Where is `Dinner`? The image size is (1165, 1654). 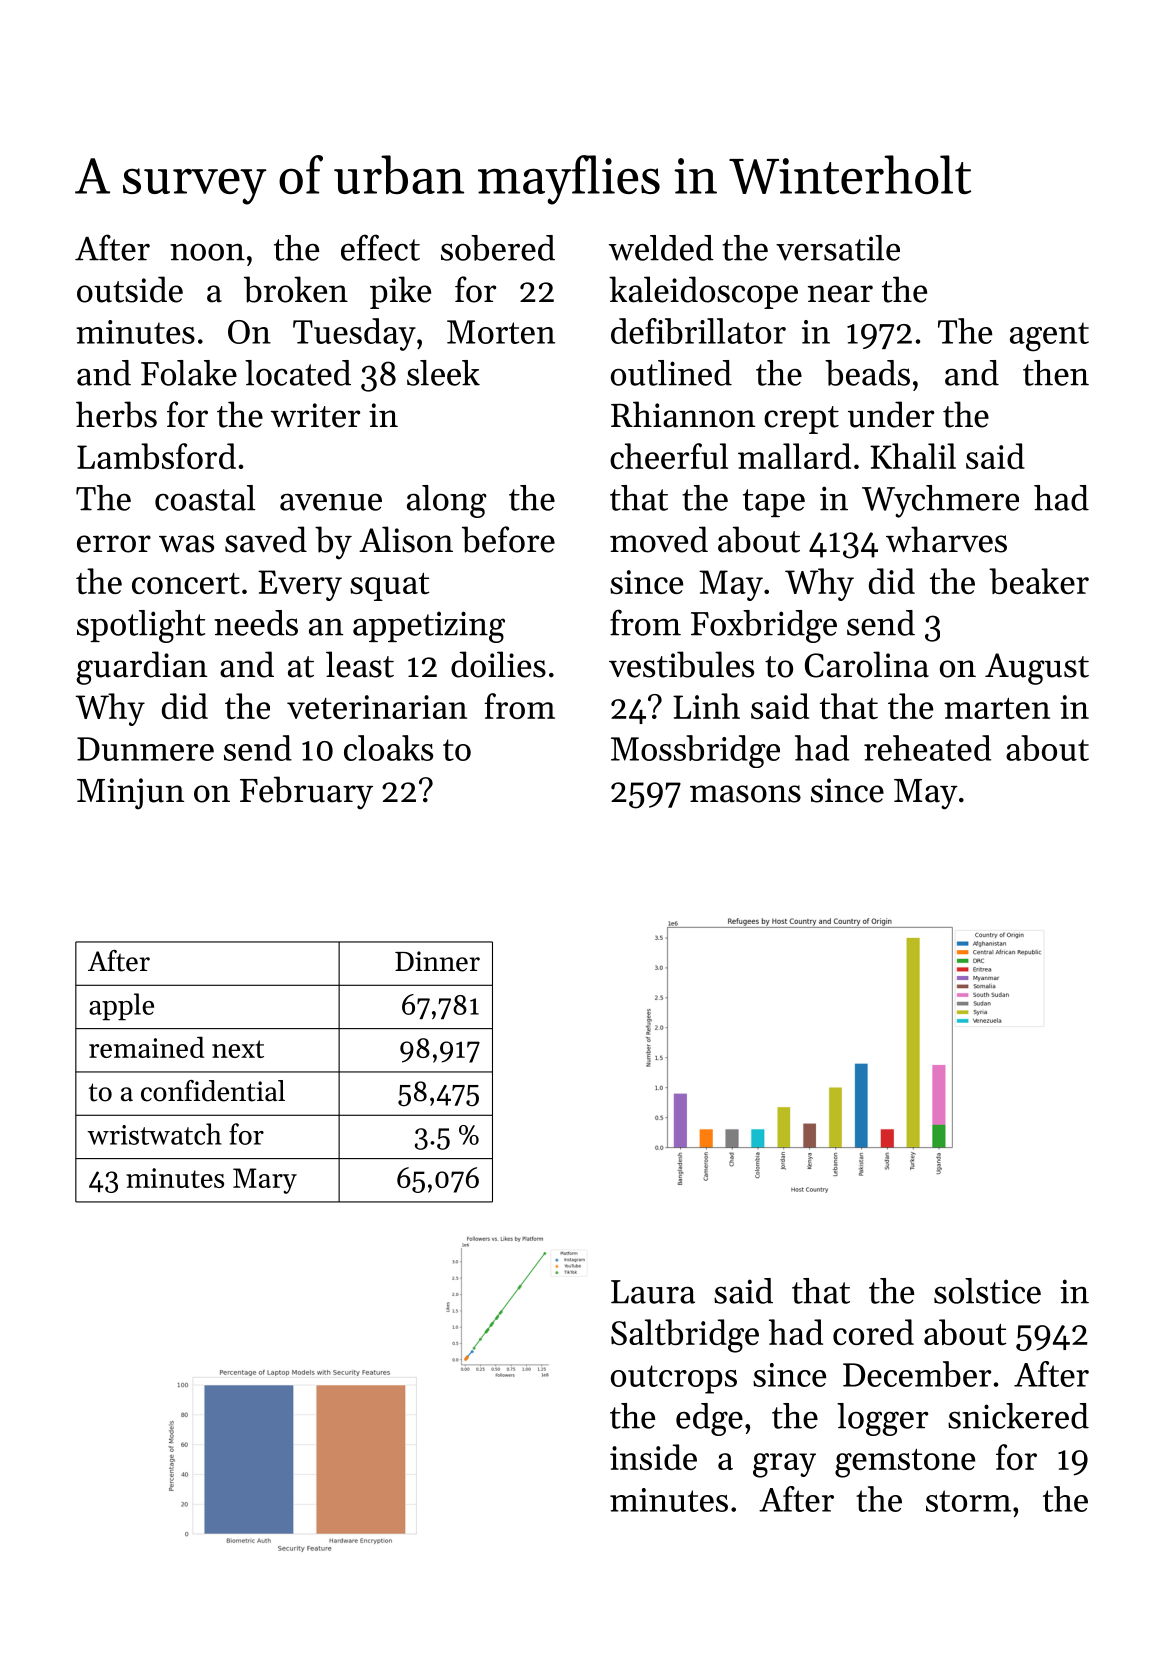
Dinner is located at coordinates (437, 961).
